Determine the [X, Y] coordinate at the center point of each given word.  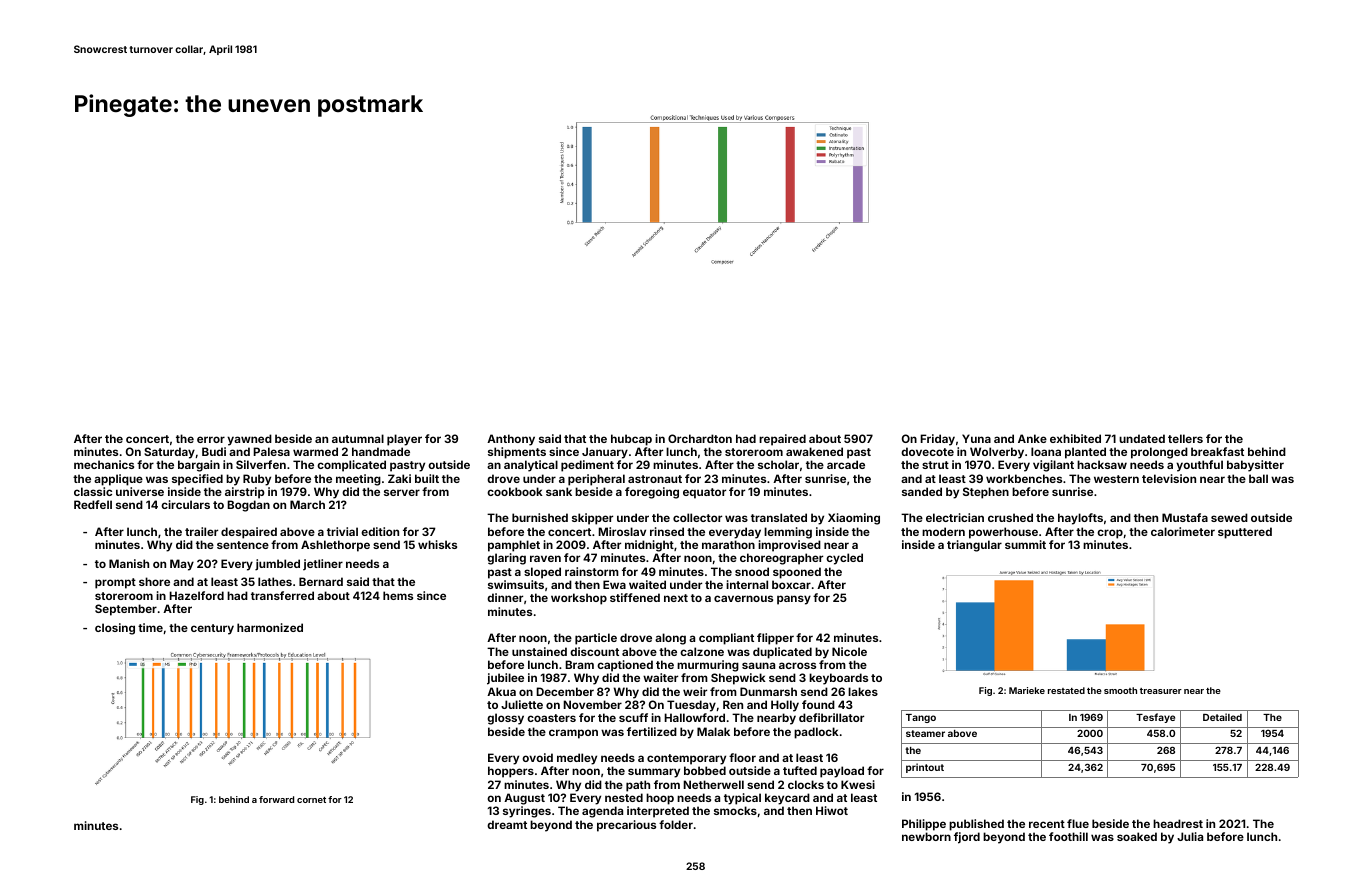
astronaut [655, 479]
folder [676, 824]
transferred [282, 595]
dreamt [507, 824]
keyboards [838, 679]
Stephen [986, 493]
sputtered [1245, 533]
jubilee [505, 679]
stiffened [635, 597]
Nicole [849, 651]
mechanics [104, 464]
